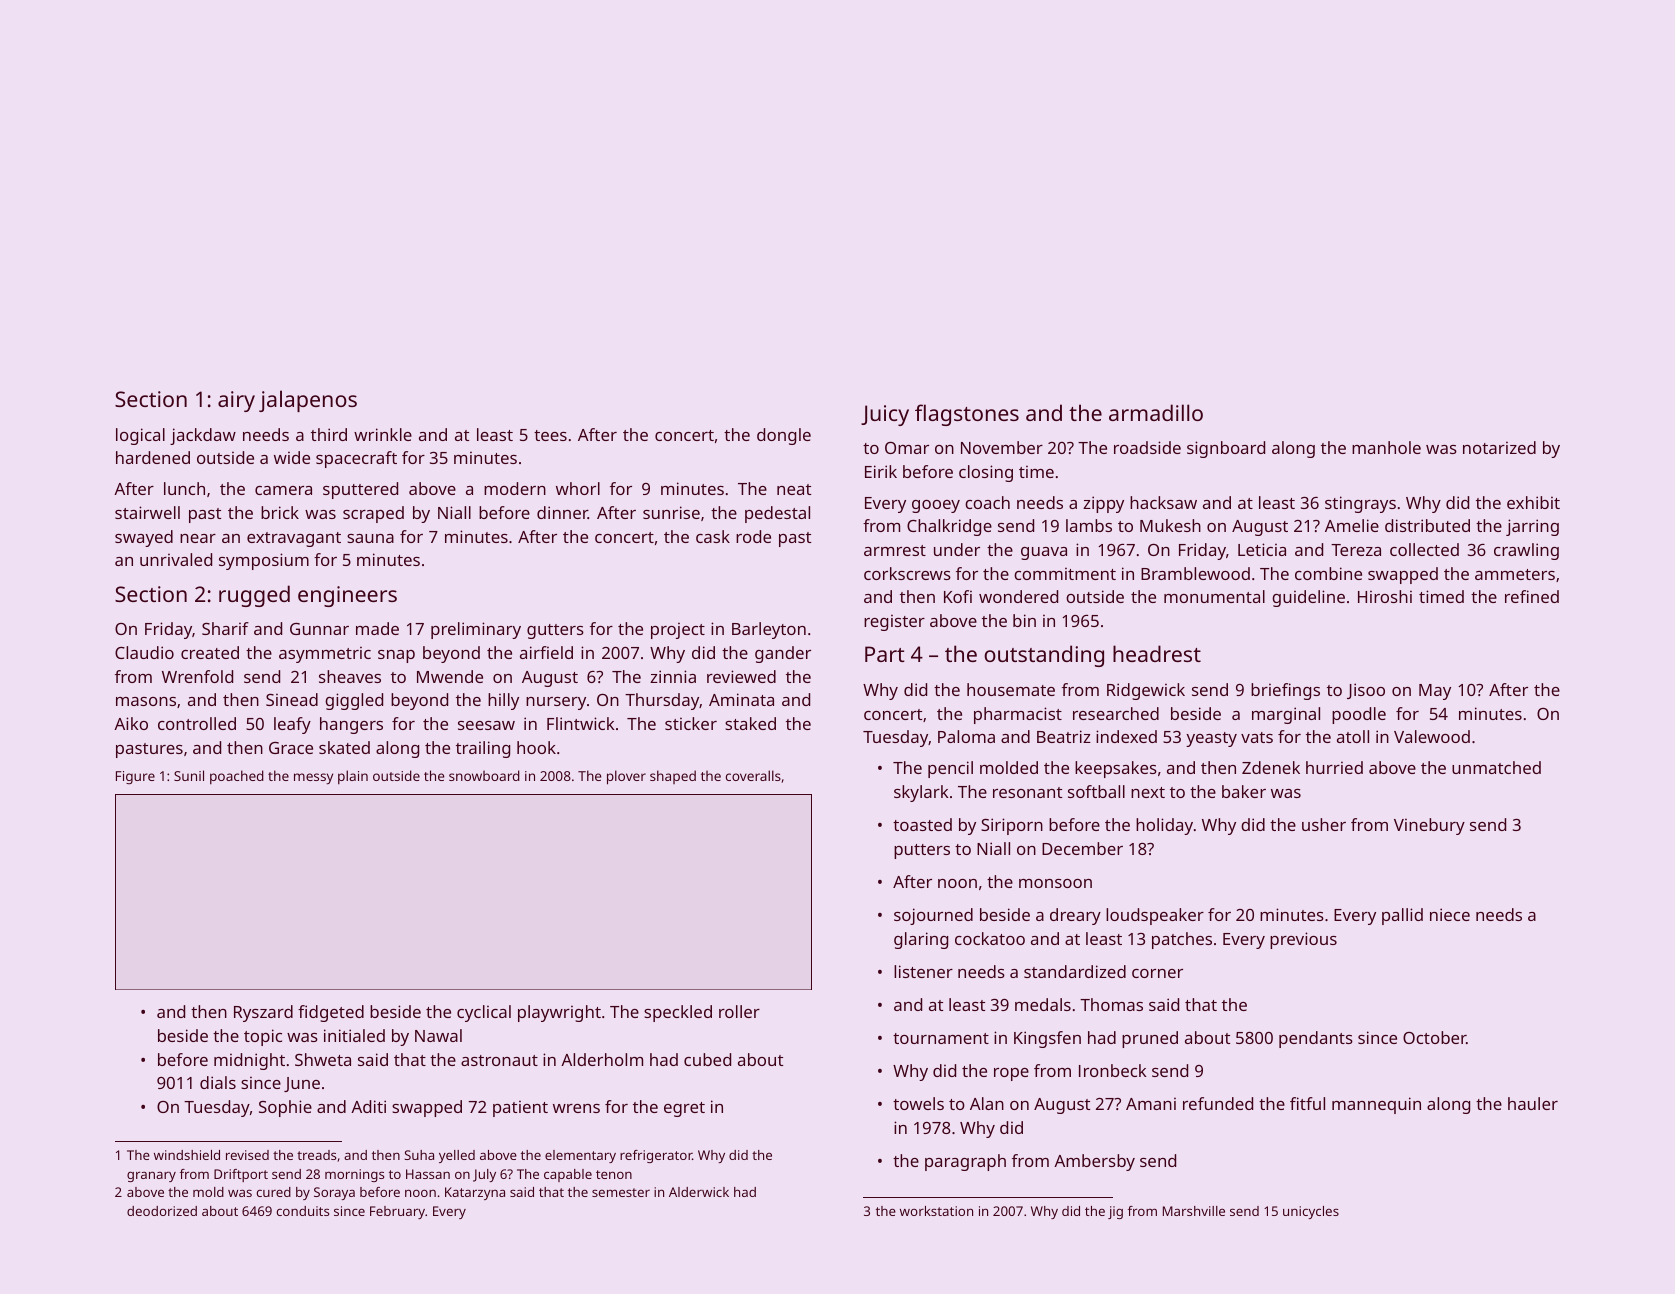  I want to click on conduits, so click(303, 1211).
